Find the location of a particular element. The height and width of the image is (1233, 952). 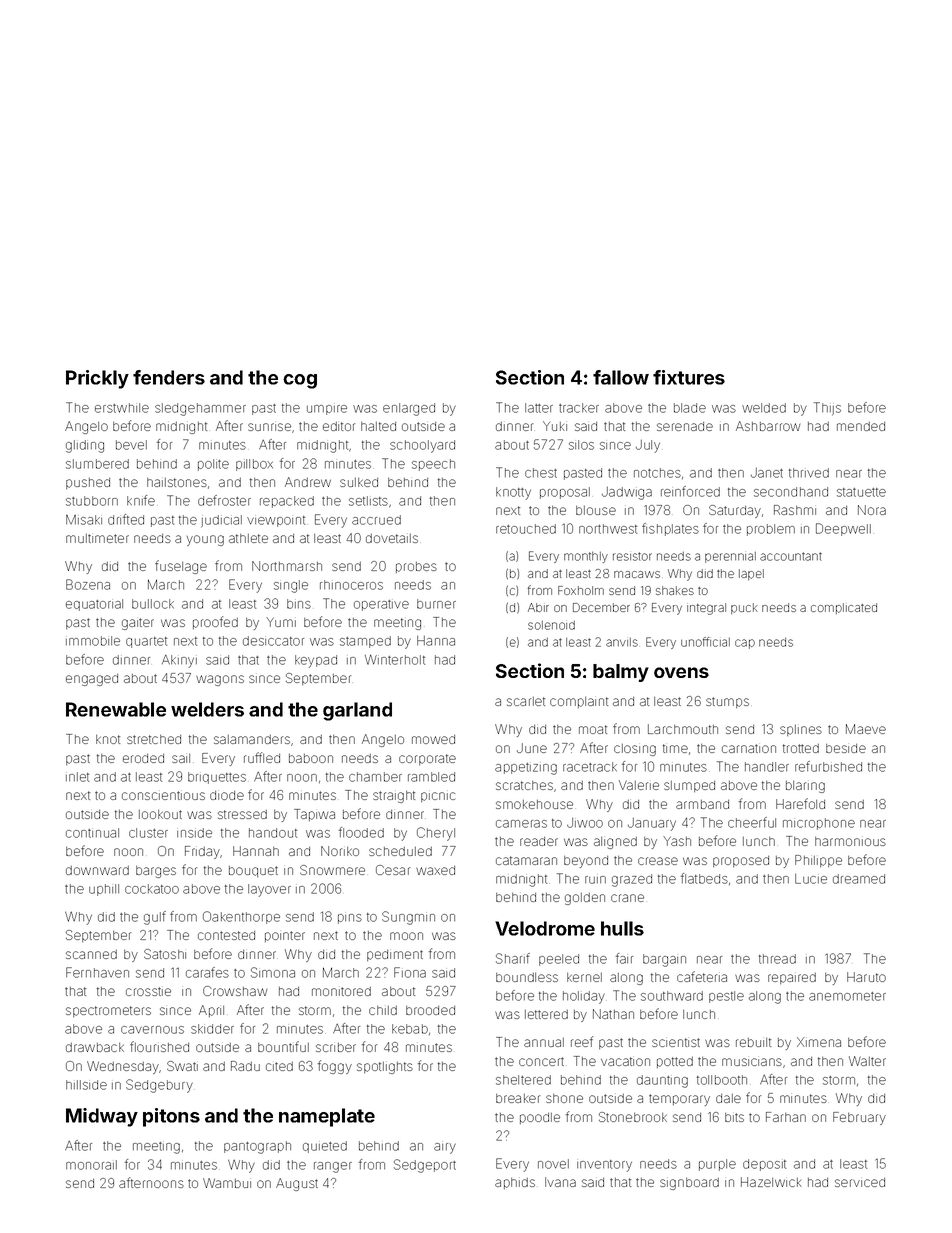

Midway is located at coordinates (102, 1117).
